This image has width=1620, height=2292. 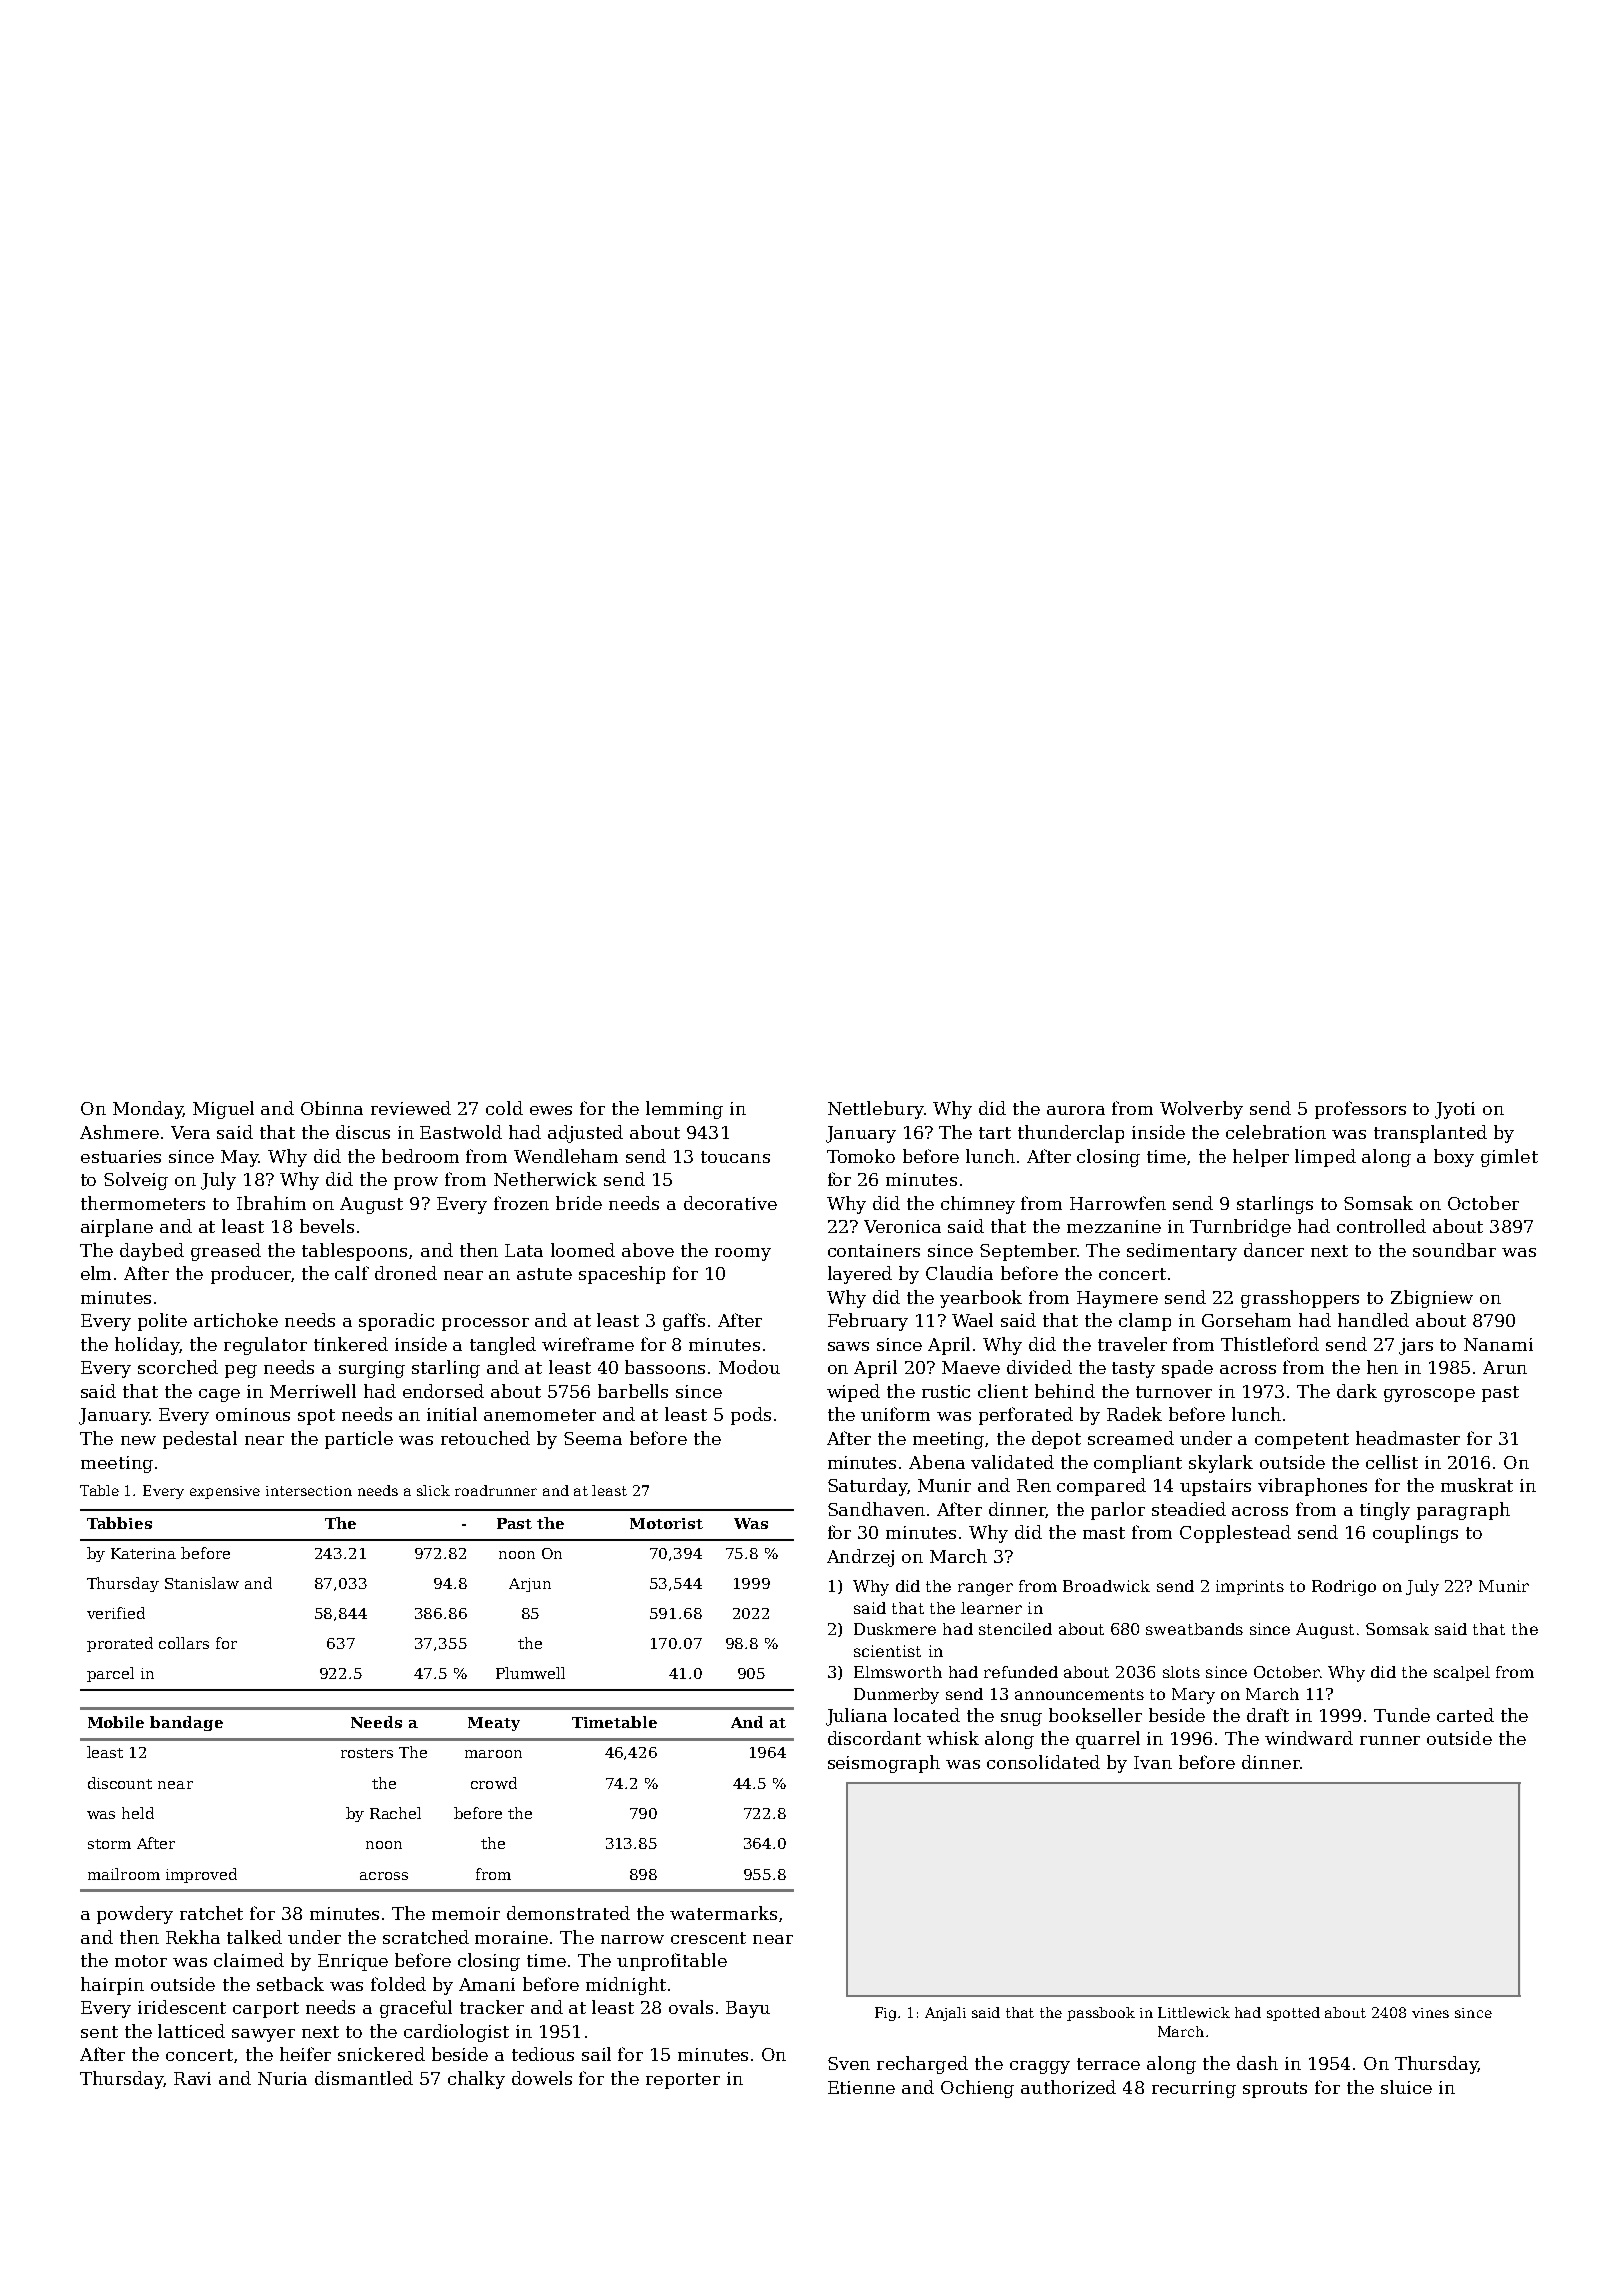 What do you see at coordinates (313, 1391) in the image?
I see `Merriwell` at bounding box center [313, 1391].
